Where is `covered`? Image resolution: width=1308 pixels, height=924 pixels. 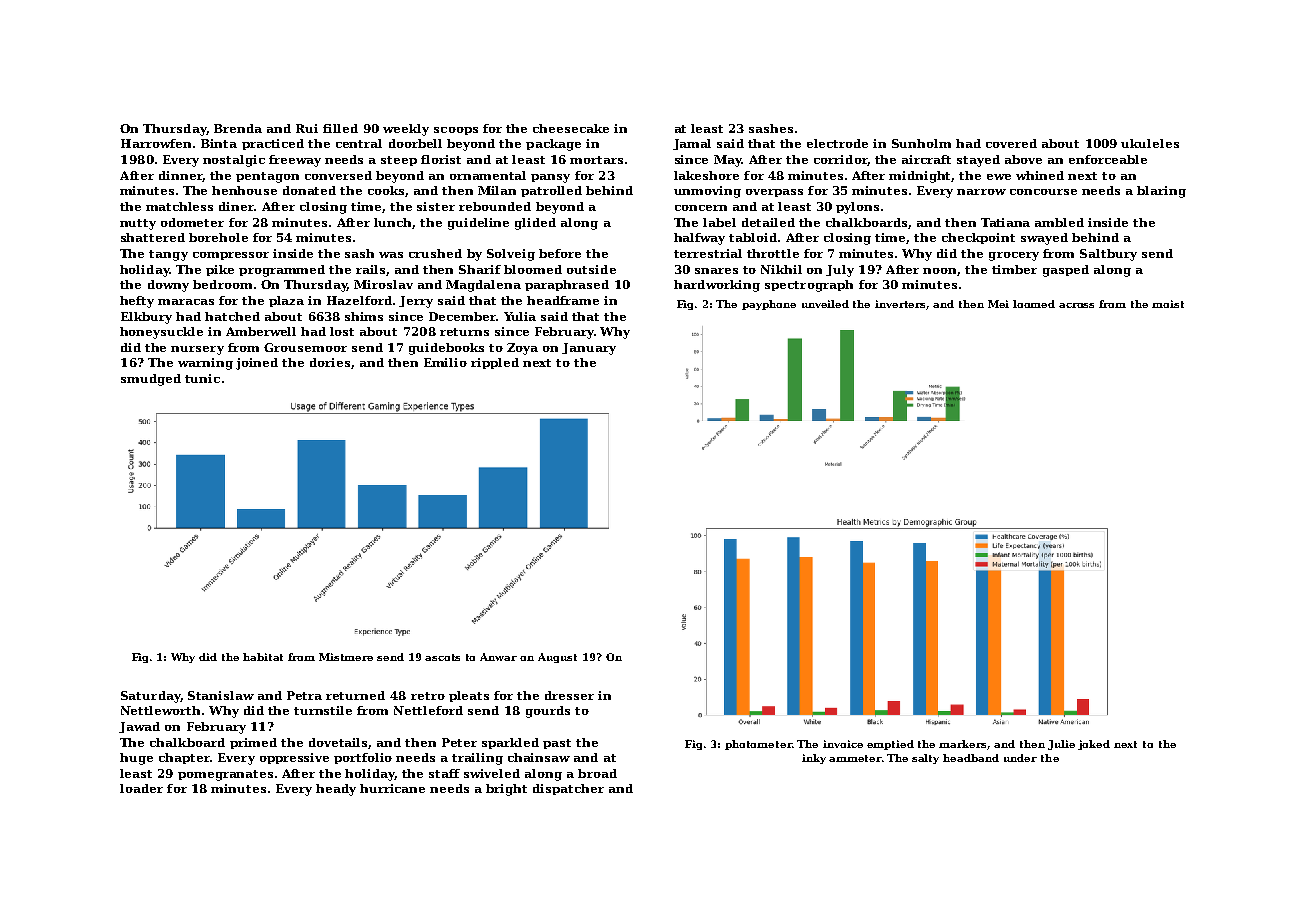 covered is located at coordinates (1011, 143).
